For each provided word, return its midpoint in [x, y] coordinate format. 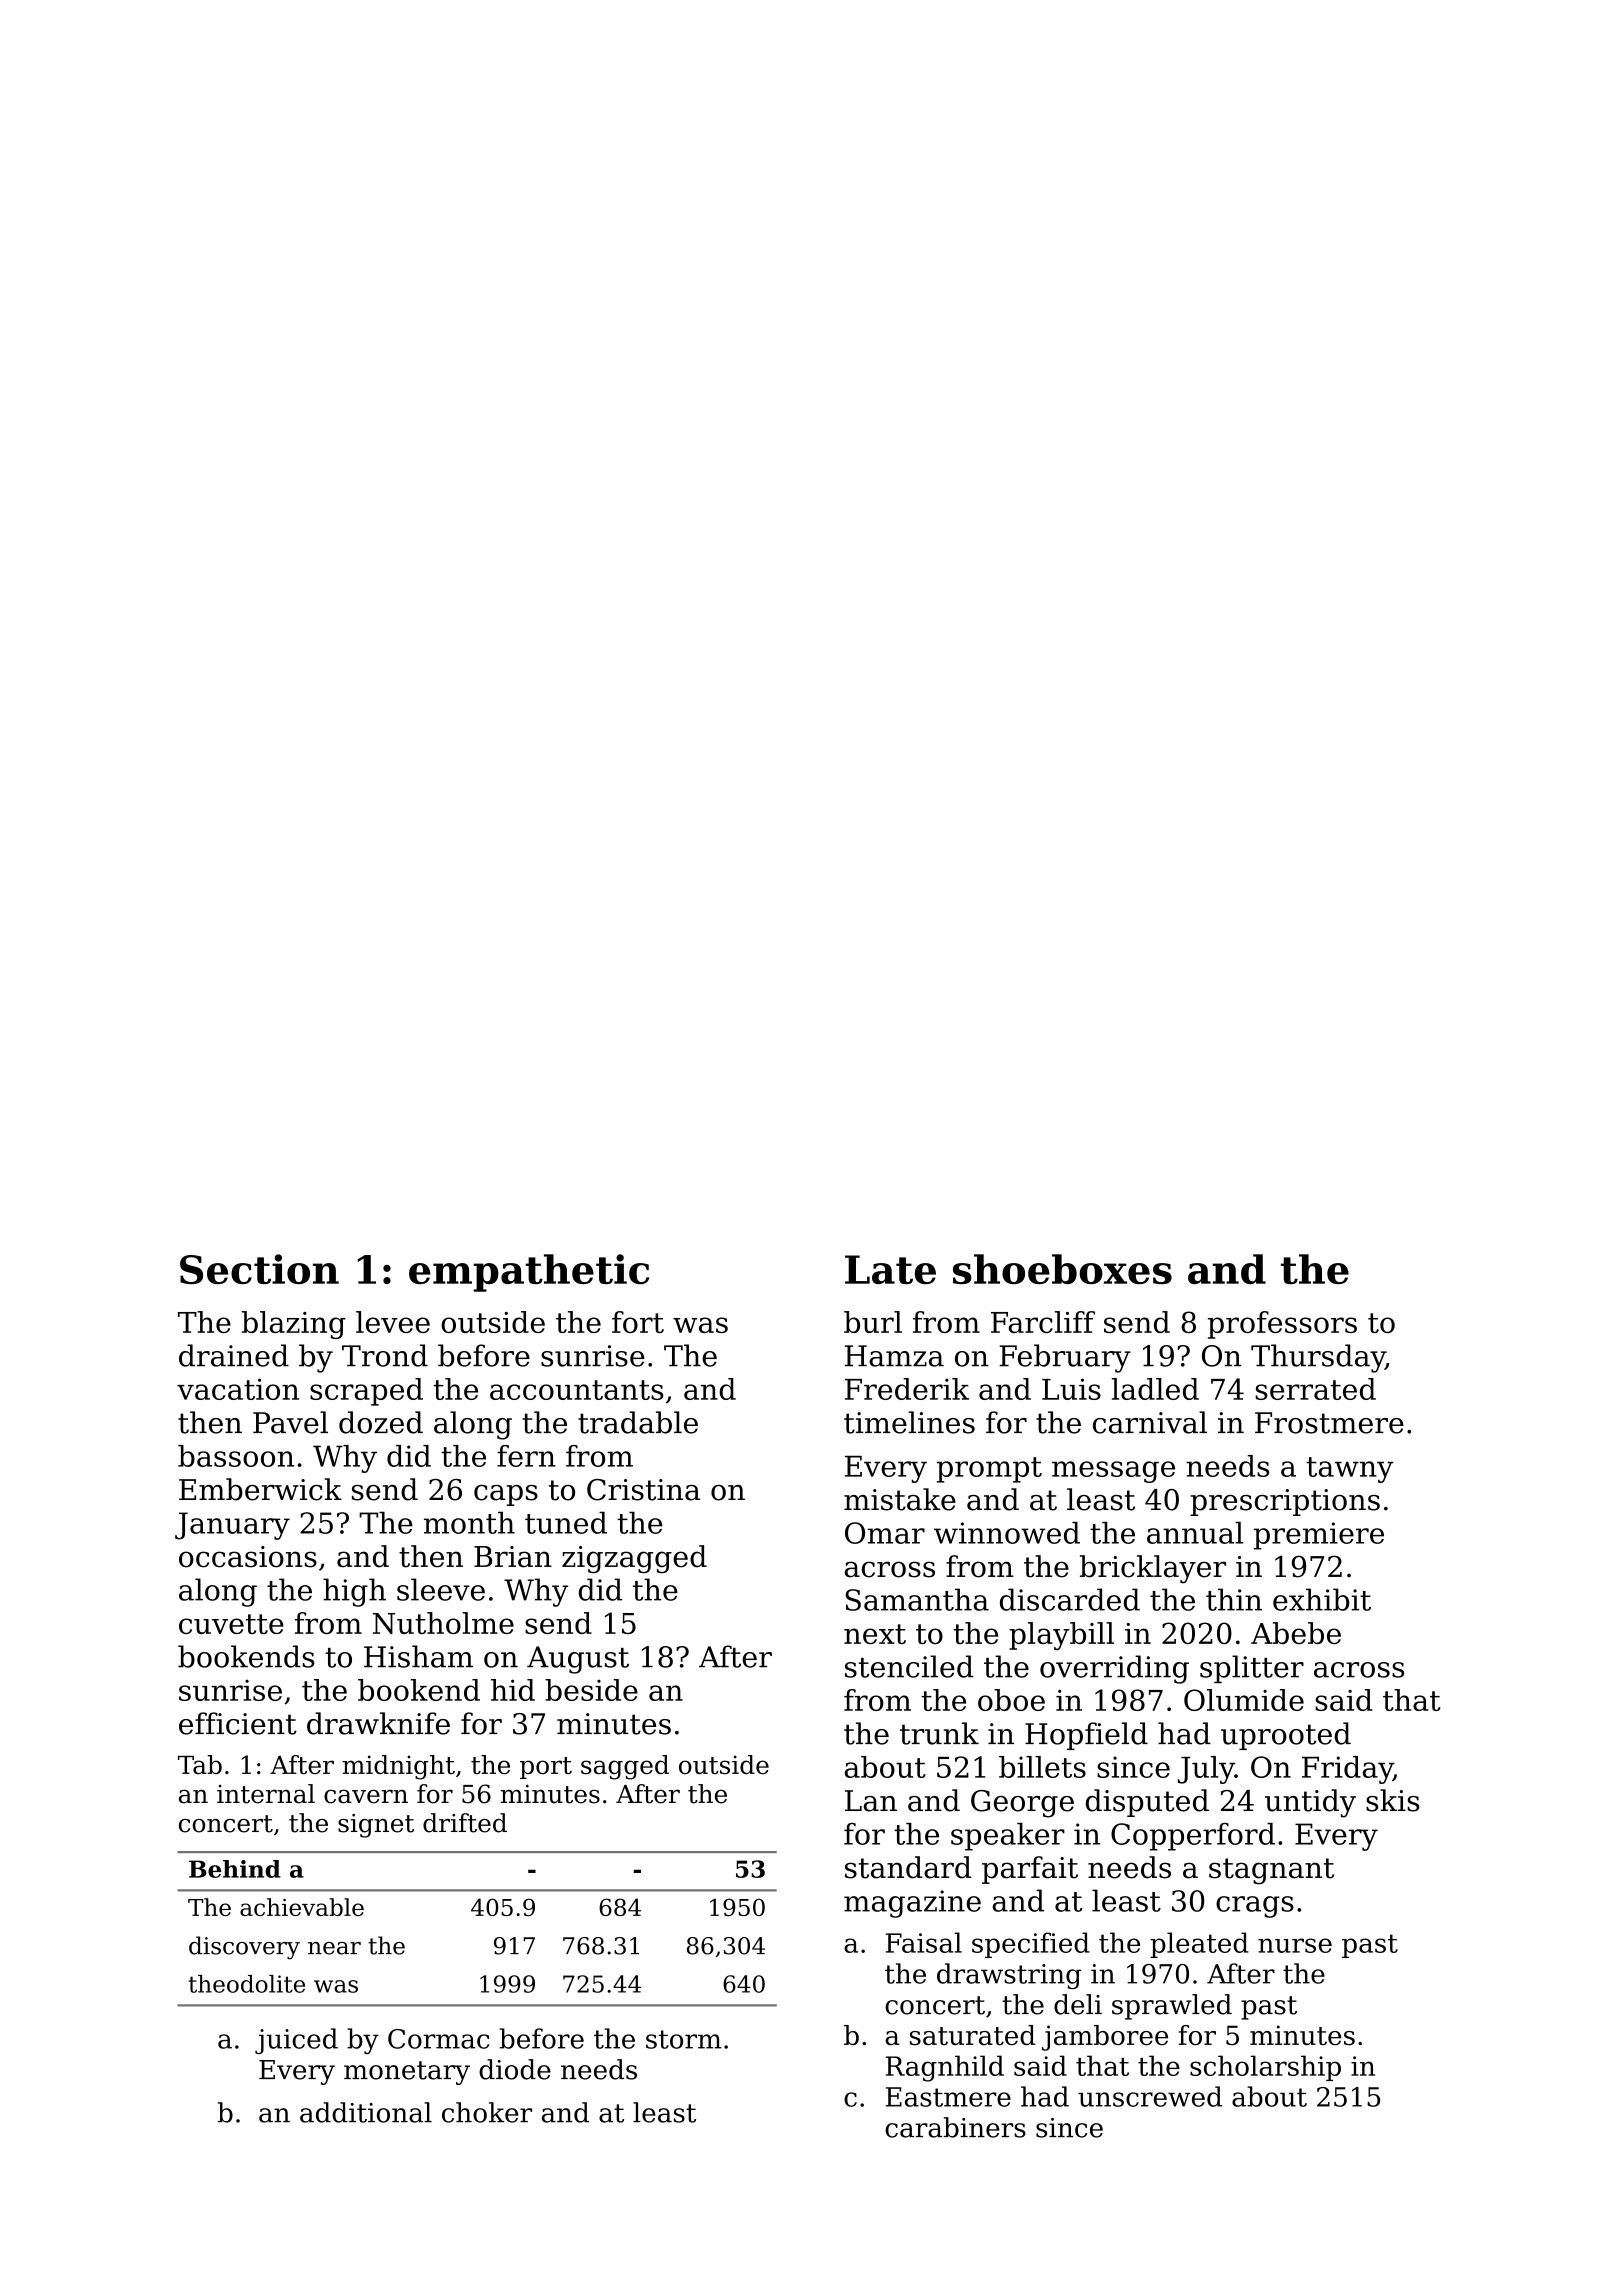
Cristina [643, 1490]
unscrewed [1150, 2096]
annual [1195, 1533]
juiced [296, 2041]
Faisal [924, 1942]
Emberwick [260, 1489]
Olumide [1244, 1700]
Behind [235, 1869]
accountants [577, 1390]
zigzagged [634, 1559]
